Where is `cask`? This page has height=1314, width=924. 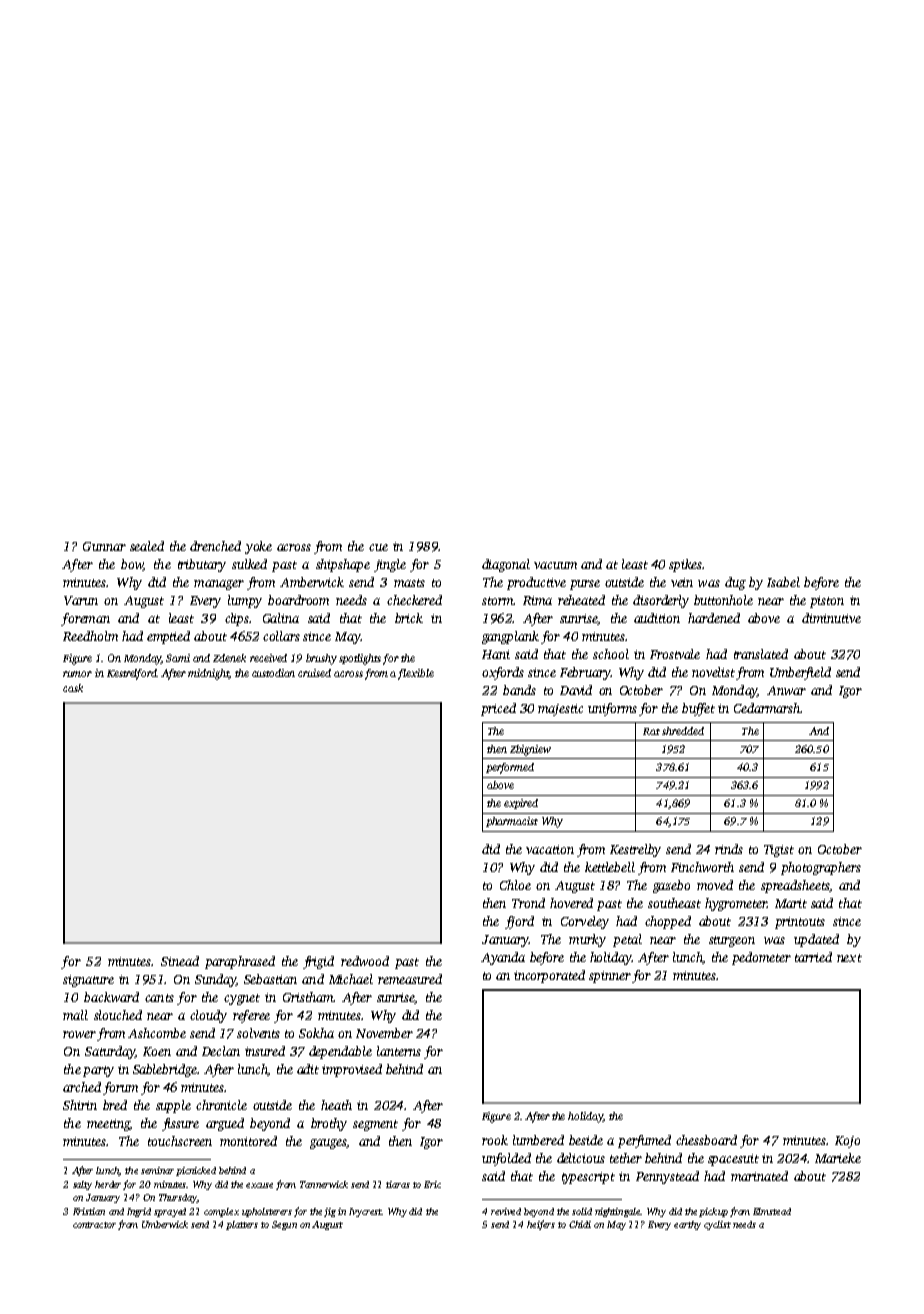 cask is located at coordinates (73, 688).
